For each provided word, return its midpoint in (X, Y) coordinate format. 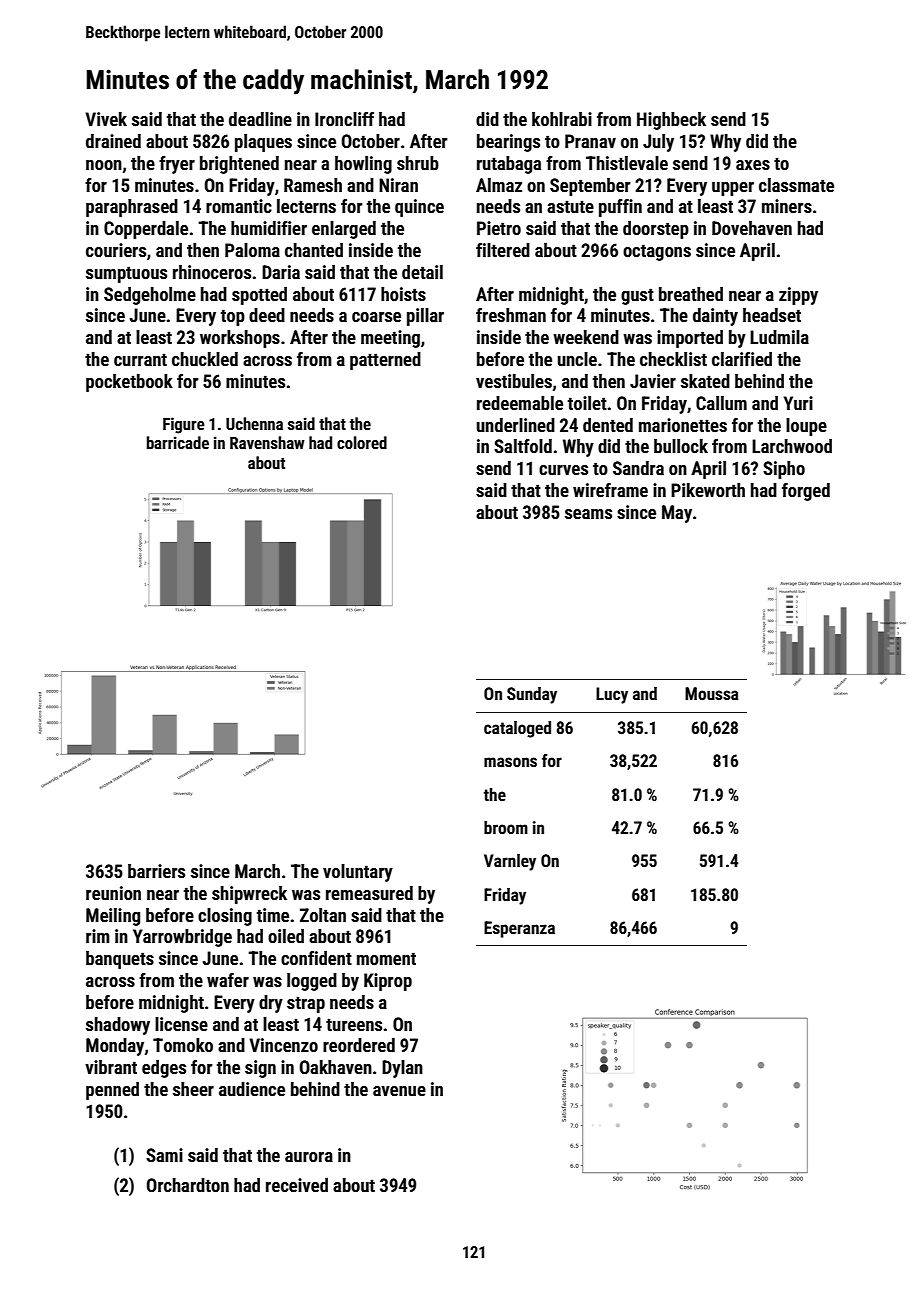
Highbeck (671, 121)
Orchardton (188, 1185)
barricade (178, 442)
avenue (399, 1091)
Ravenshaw (267, 442)
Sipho (784, 470)
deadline (260, 119)
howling (363, 165)
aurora (309, 1157)
